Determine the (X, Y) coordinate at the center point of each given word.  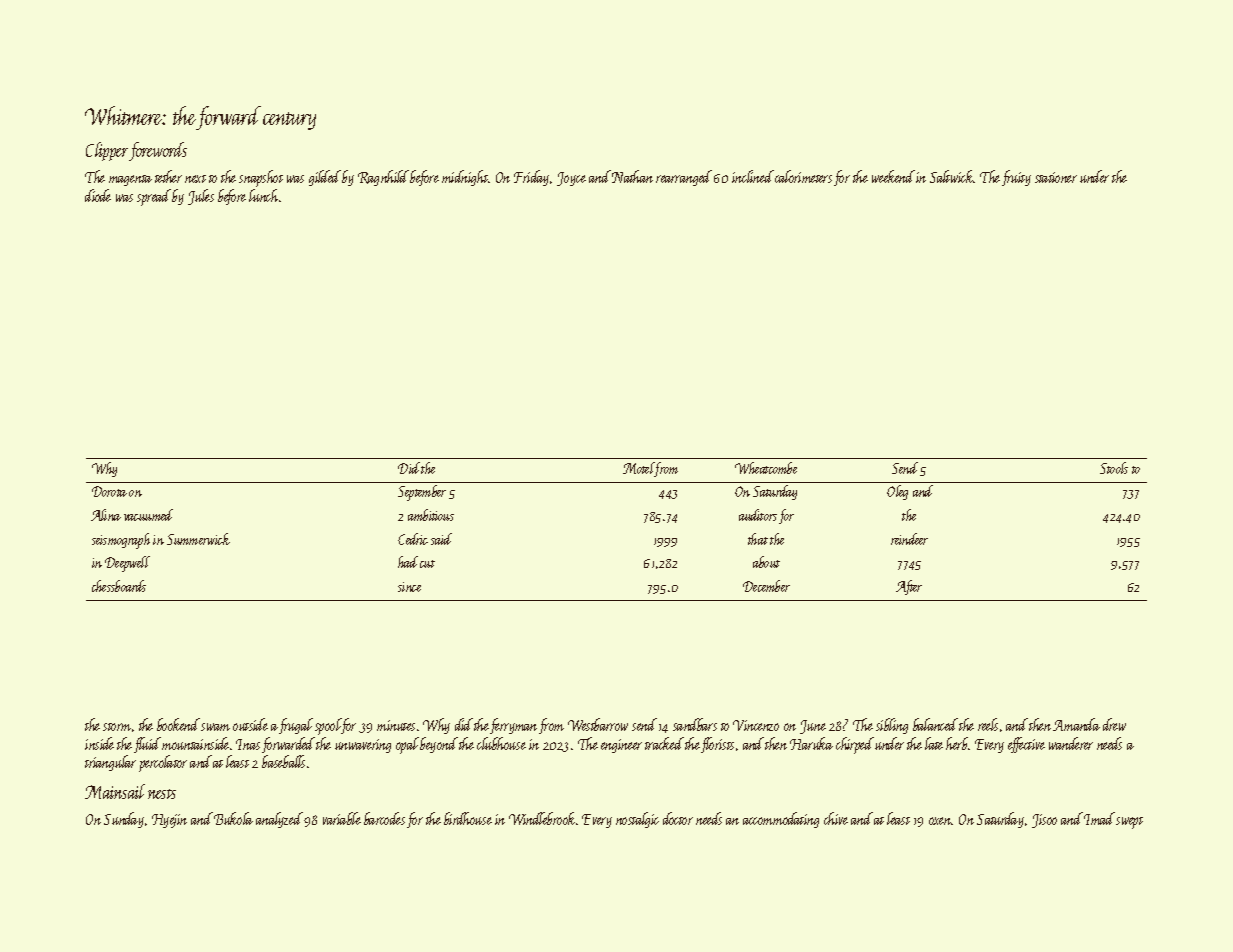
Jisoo (1044, 821)
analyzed (279, 820)
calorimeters (803, 176)
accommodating (781, 820)
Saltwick (952, 176)
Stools (1114, 468)
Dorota (109, 491)
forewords (158, 151)
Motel (639, 469)
